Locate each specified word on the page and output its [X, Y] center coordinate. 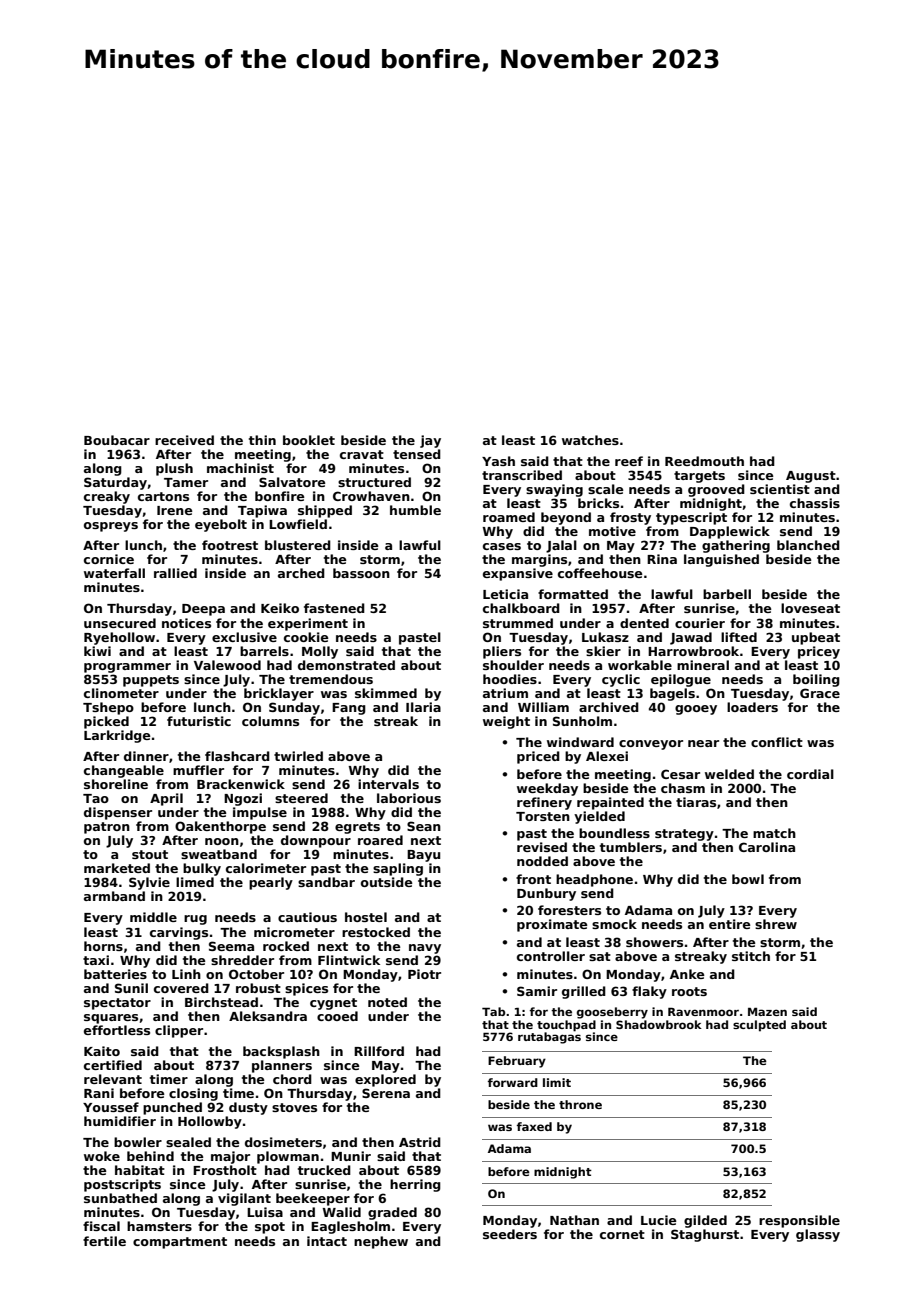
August [811, 477]
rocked [286, 946]
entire [730, 924]
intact [327, 1241]
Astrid [420, 1142]
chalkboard [521, 608]
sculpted [759, 1026]
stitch [751, 956]
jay [430, 441]
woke [102, 1156]
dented [644, 623]
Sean [424, 826]
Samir [537, 991]
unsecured [120, 623]
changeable [124, 771]
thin [262, 440]
